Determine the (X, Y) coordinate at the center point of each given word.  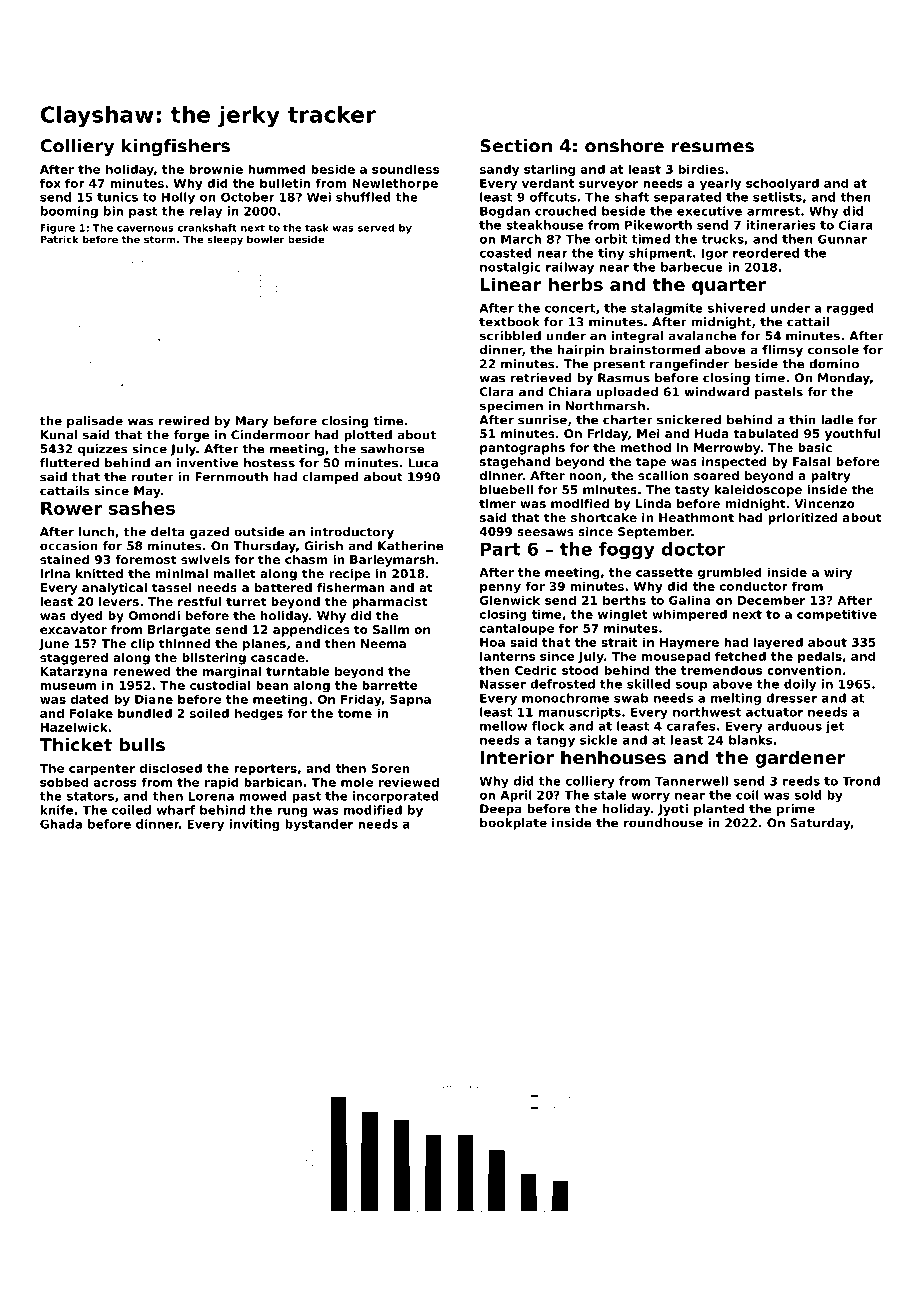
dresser (791, 698)
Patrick (59, 239)
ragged (850, 309)
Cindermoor (270, 435)
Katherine (411, 546)
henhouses (613, 757)
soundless (405, 169)
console (833, 350)
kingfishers (176, 147)
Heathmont (696, 517)
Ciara (856, 225)
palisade (95, 422)
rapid (222, 783)
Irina (55, 573)
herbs (576, 284)
